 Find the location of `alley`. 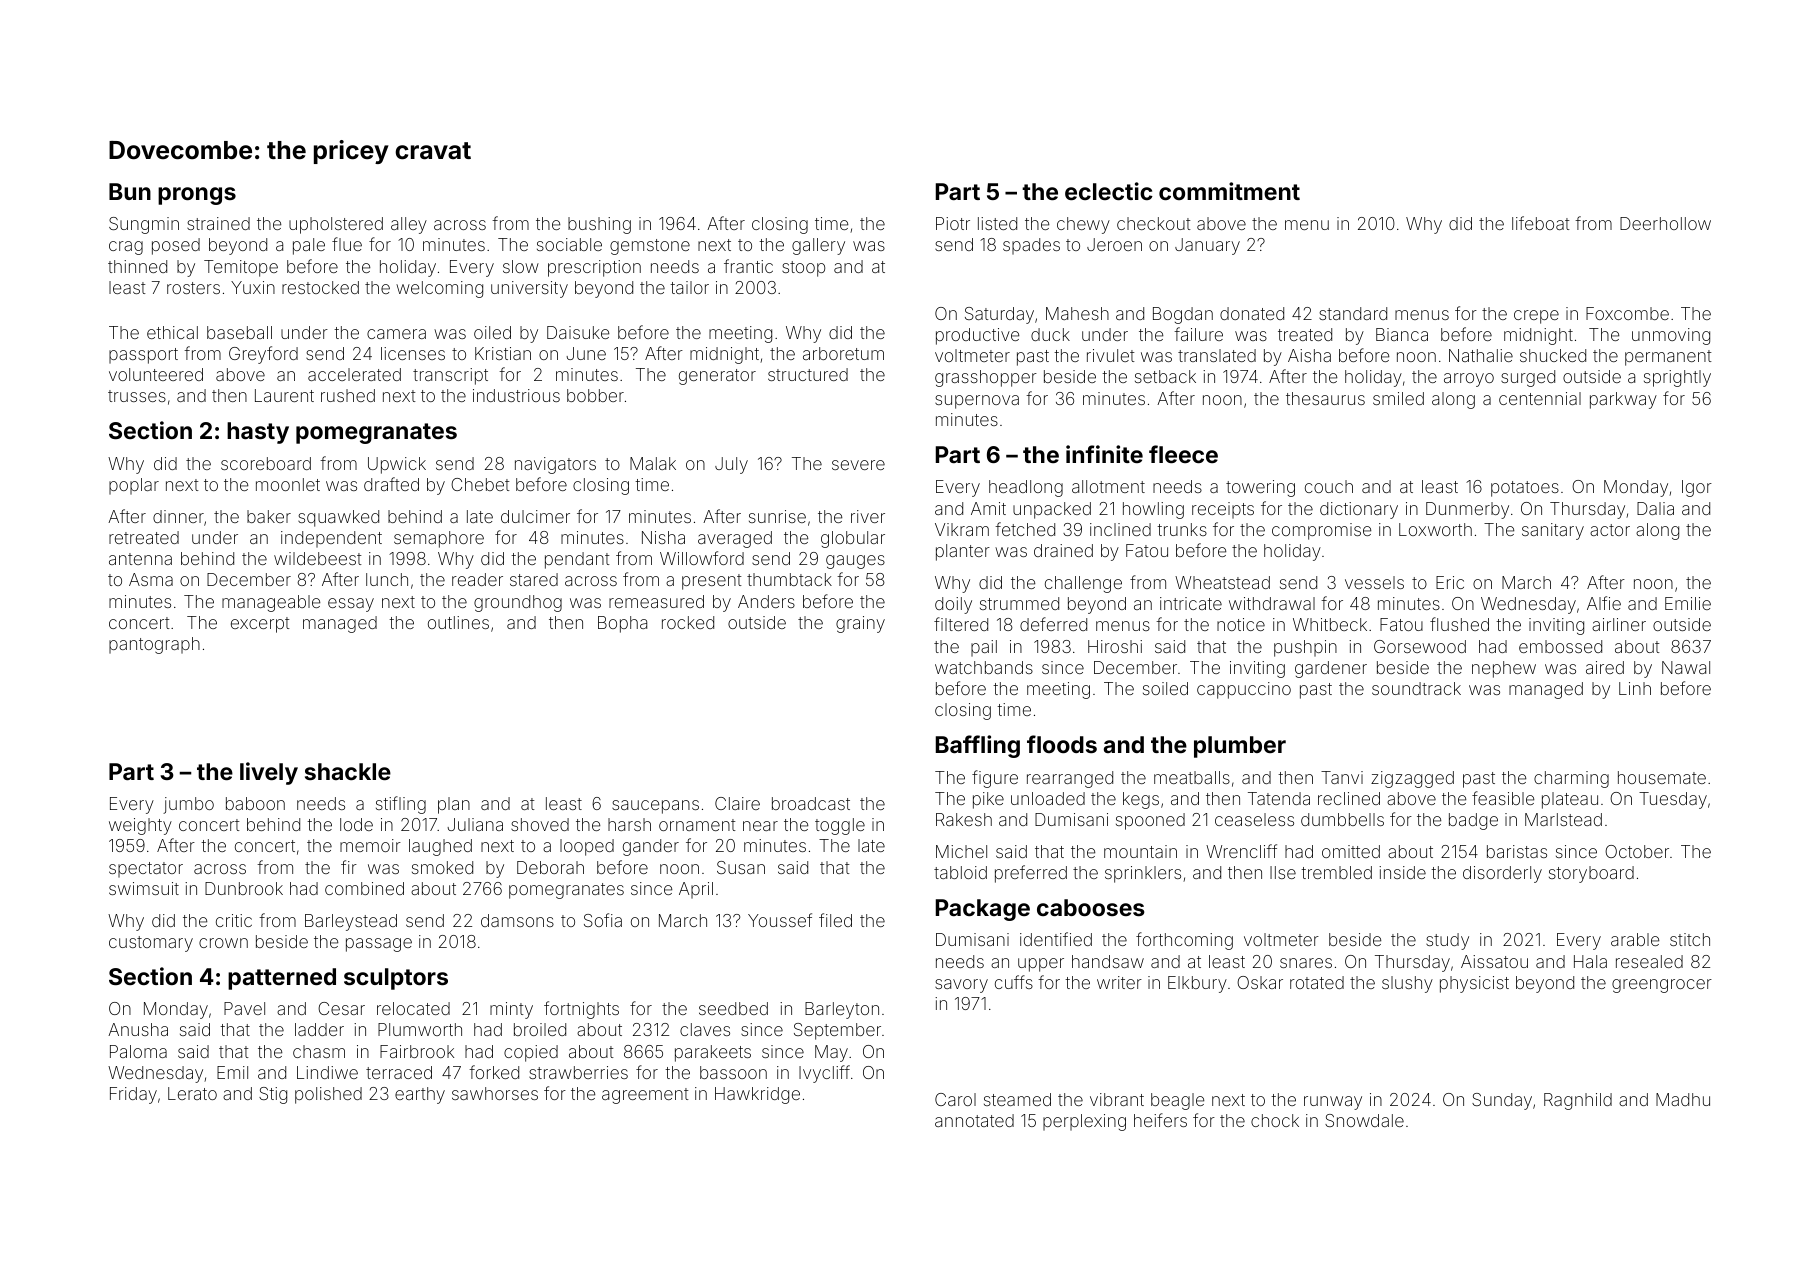

alley is located at coordinates (409, 225).
